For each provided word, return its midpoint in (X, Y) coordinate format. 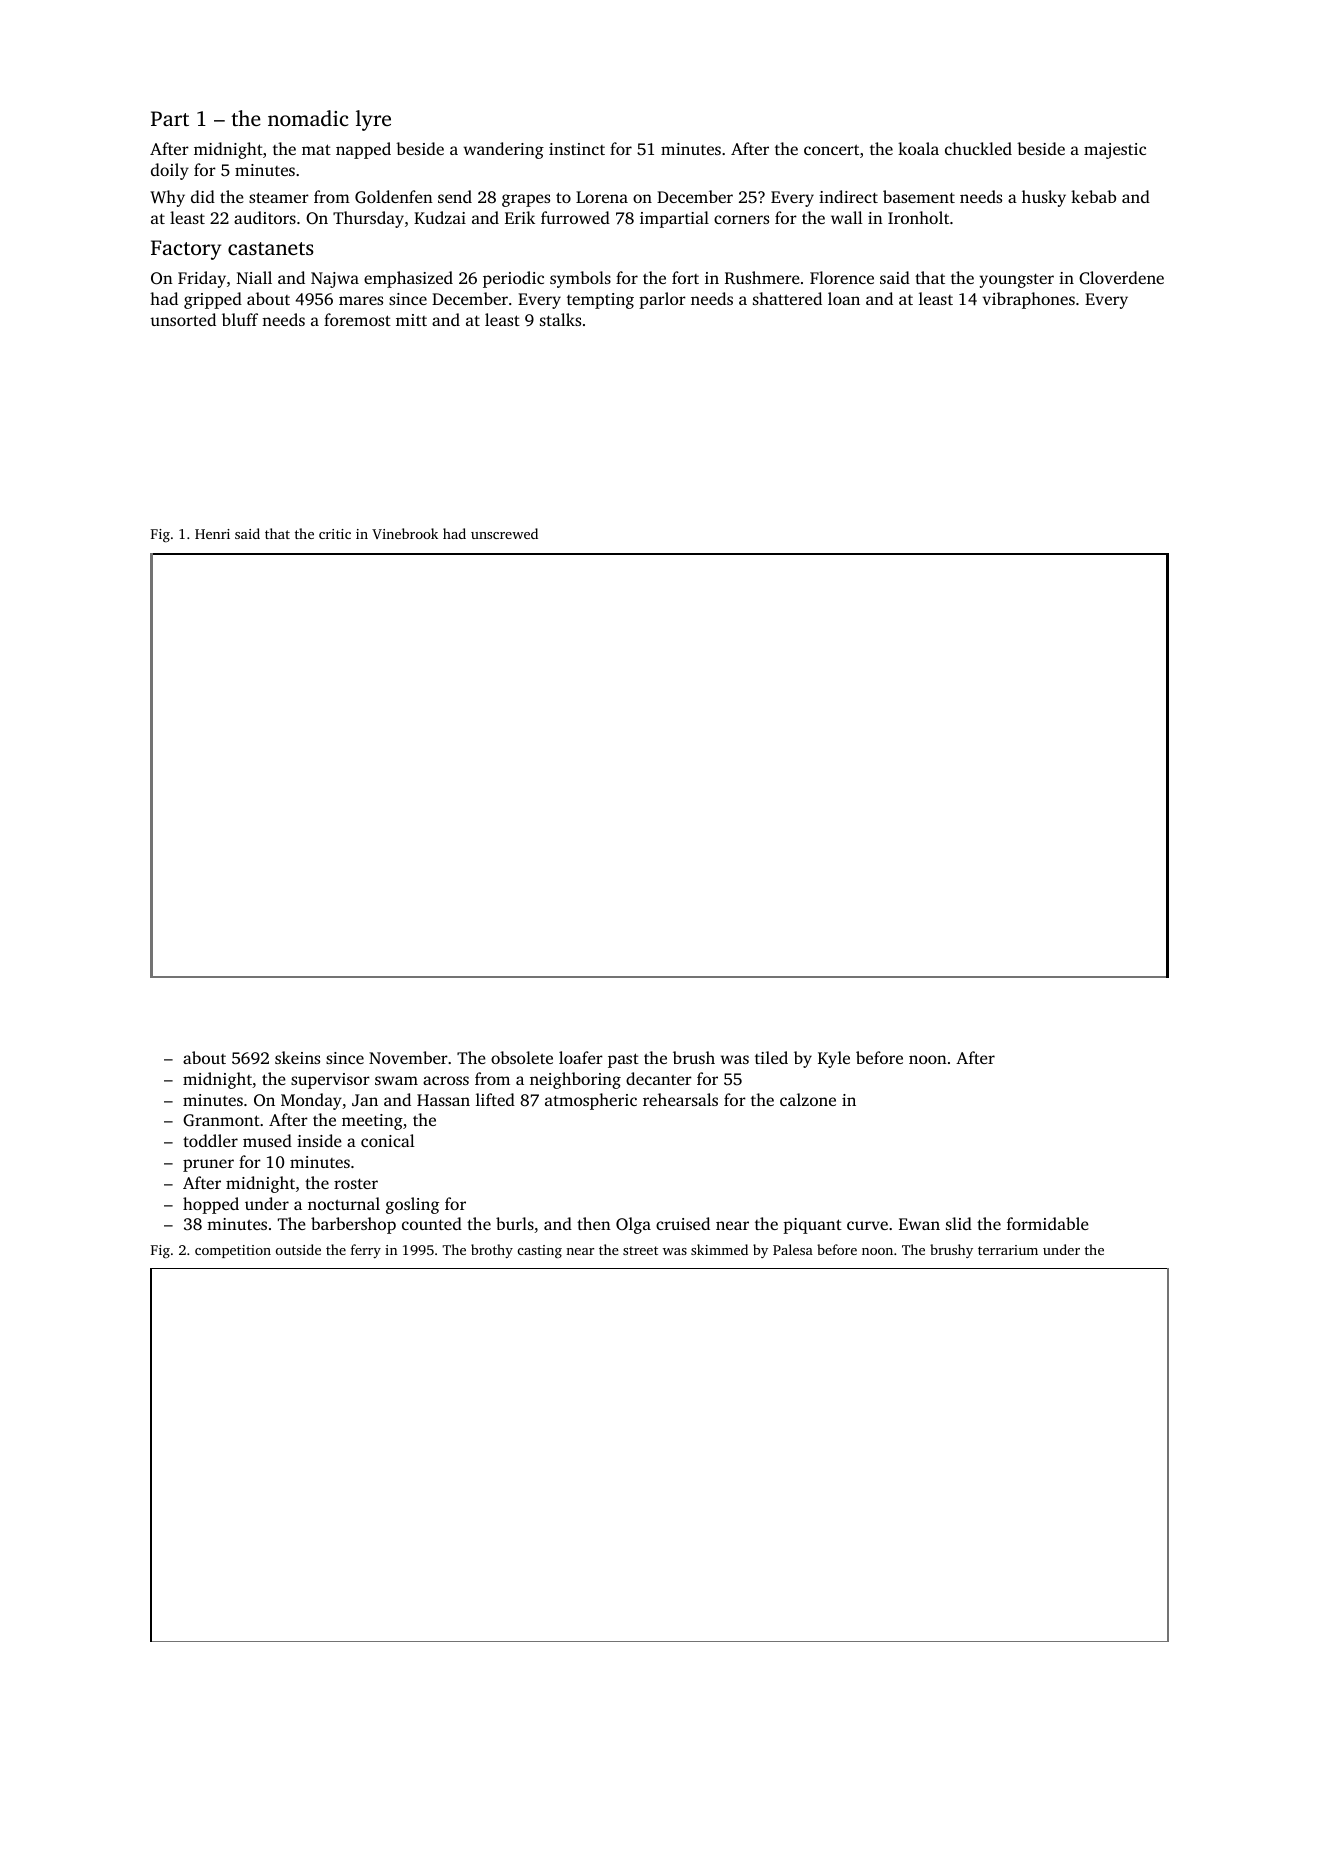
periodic (513, 279)
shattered (787, 298)
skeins (297, 1057)
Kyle (834, 1059)
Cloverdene (1121, 278)
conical (388, 1140)
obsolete (522, 1057)
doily (170, 171)
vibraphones (1029, 300)
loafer (581, 1057)
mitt (411, 320)
